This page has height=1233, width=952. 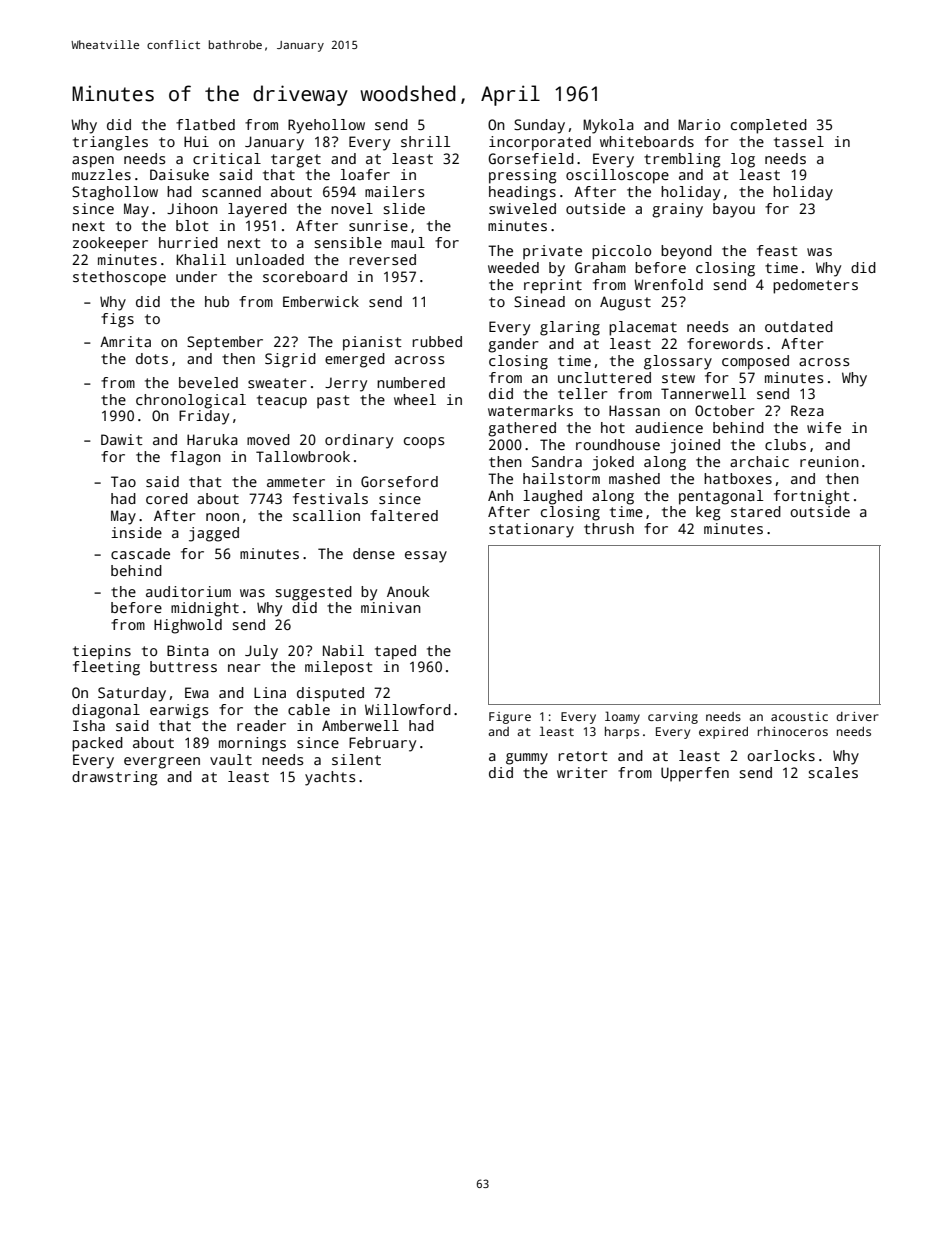 What do you see at coordinates (673, 718) in the page?
I see `carving` at bounding box center [673, 718].
